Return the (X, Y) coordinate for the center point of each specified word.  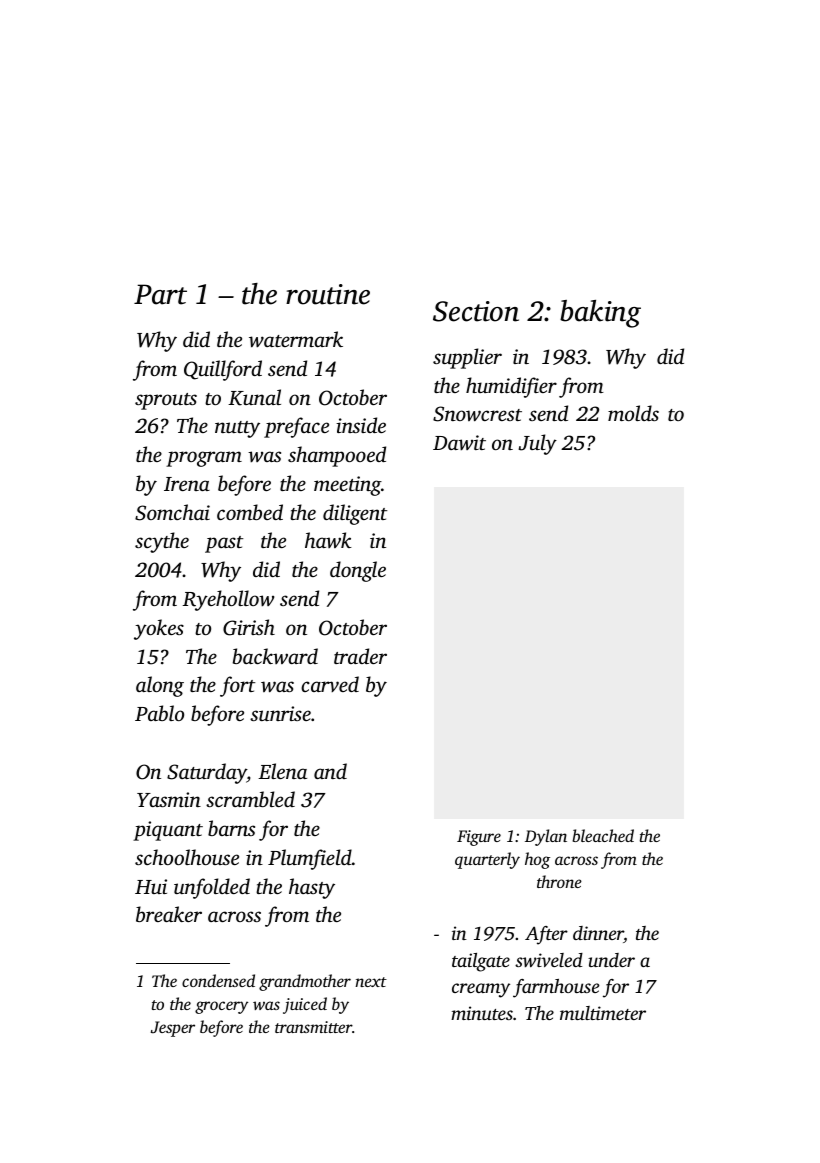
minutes (482, 1013)
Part (160, 294)
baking (600, 314)
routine (328, 294)
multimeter (603, 1013)
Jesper (173, 1029)
